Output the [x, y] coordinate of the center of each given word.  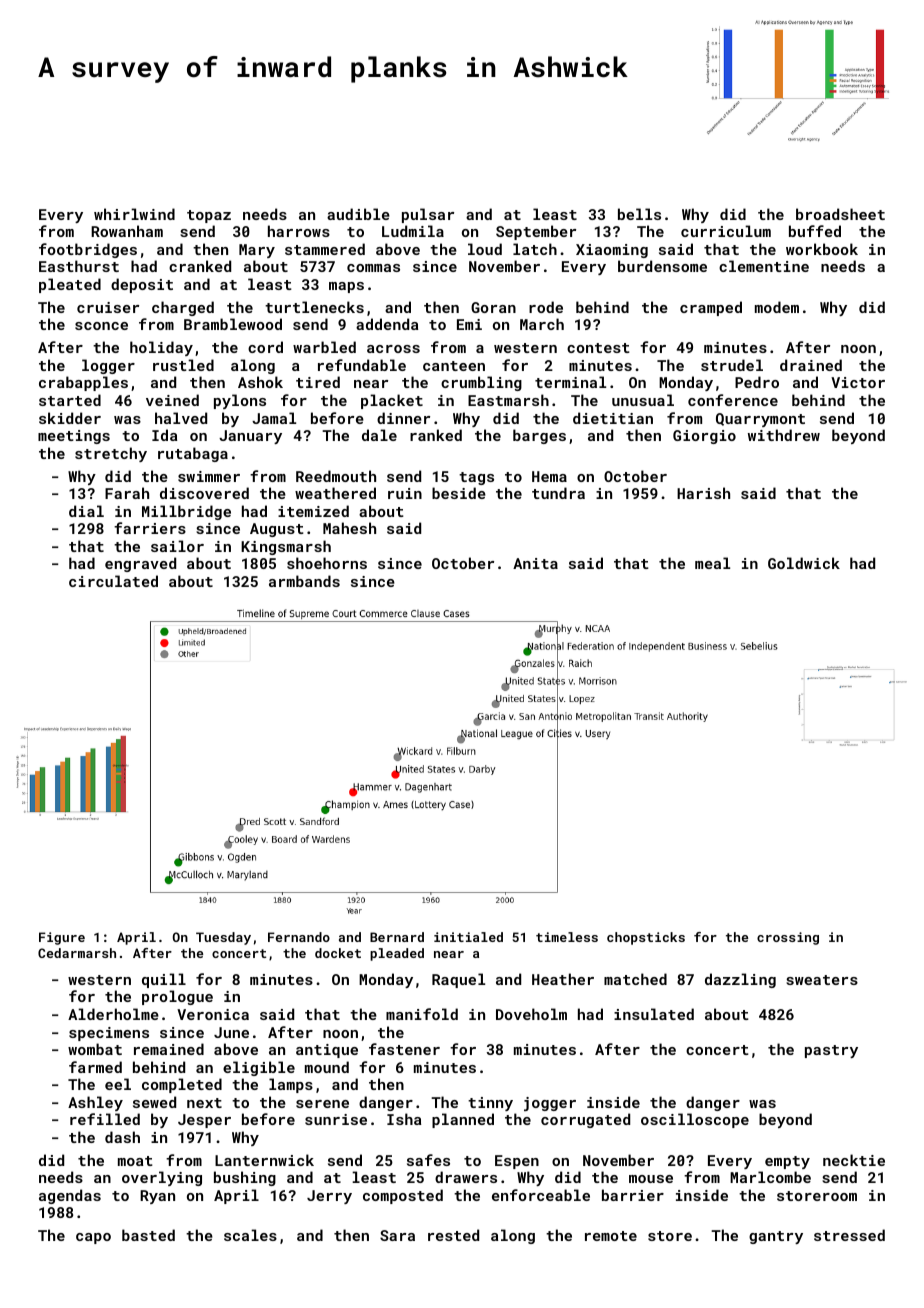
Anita [535, 563]
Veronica [213, 1014]
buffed [815, 231]
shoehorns [327, 563]
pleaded [397, 954]
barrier [633, 1195]
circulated [113, 581]
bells [639, 214]
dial [86, 511]
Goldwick [804, 563]
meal [712, 563]
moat [135, 1161]
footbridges [88, 250]
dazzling [740, 980]
